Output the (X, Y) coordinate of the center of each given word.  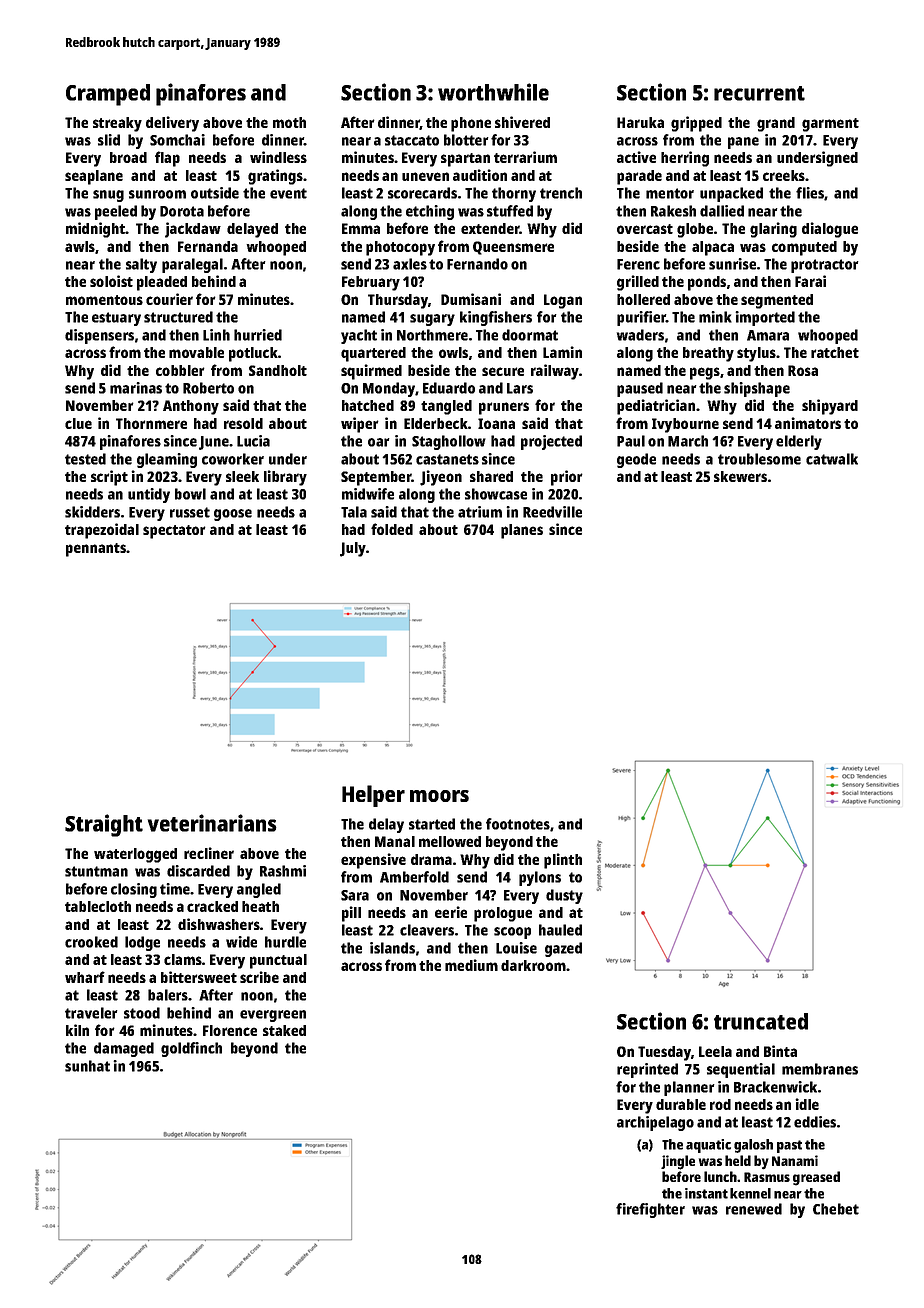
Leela (715, 1051)
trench (561, 193)
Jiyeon (441, 478)
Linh (216, 335)
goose (233, 515)
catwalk (832, 459)
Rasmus (767, 1177)
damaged (124, 1049)
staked (284, 1030)
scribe (259, 977)
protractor (825, 266)
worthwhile (493, 92)
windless (278, 157)
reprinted (647, 1070)
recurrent (759, 93)
